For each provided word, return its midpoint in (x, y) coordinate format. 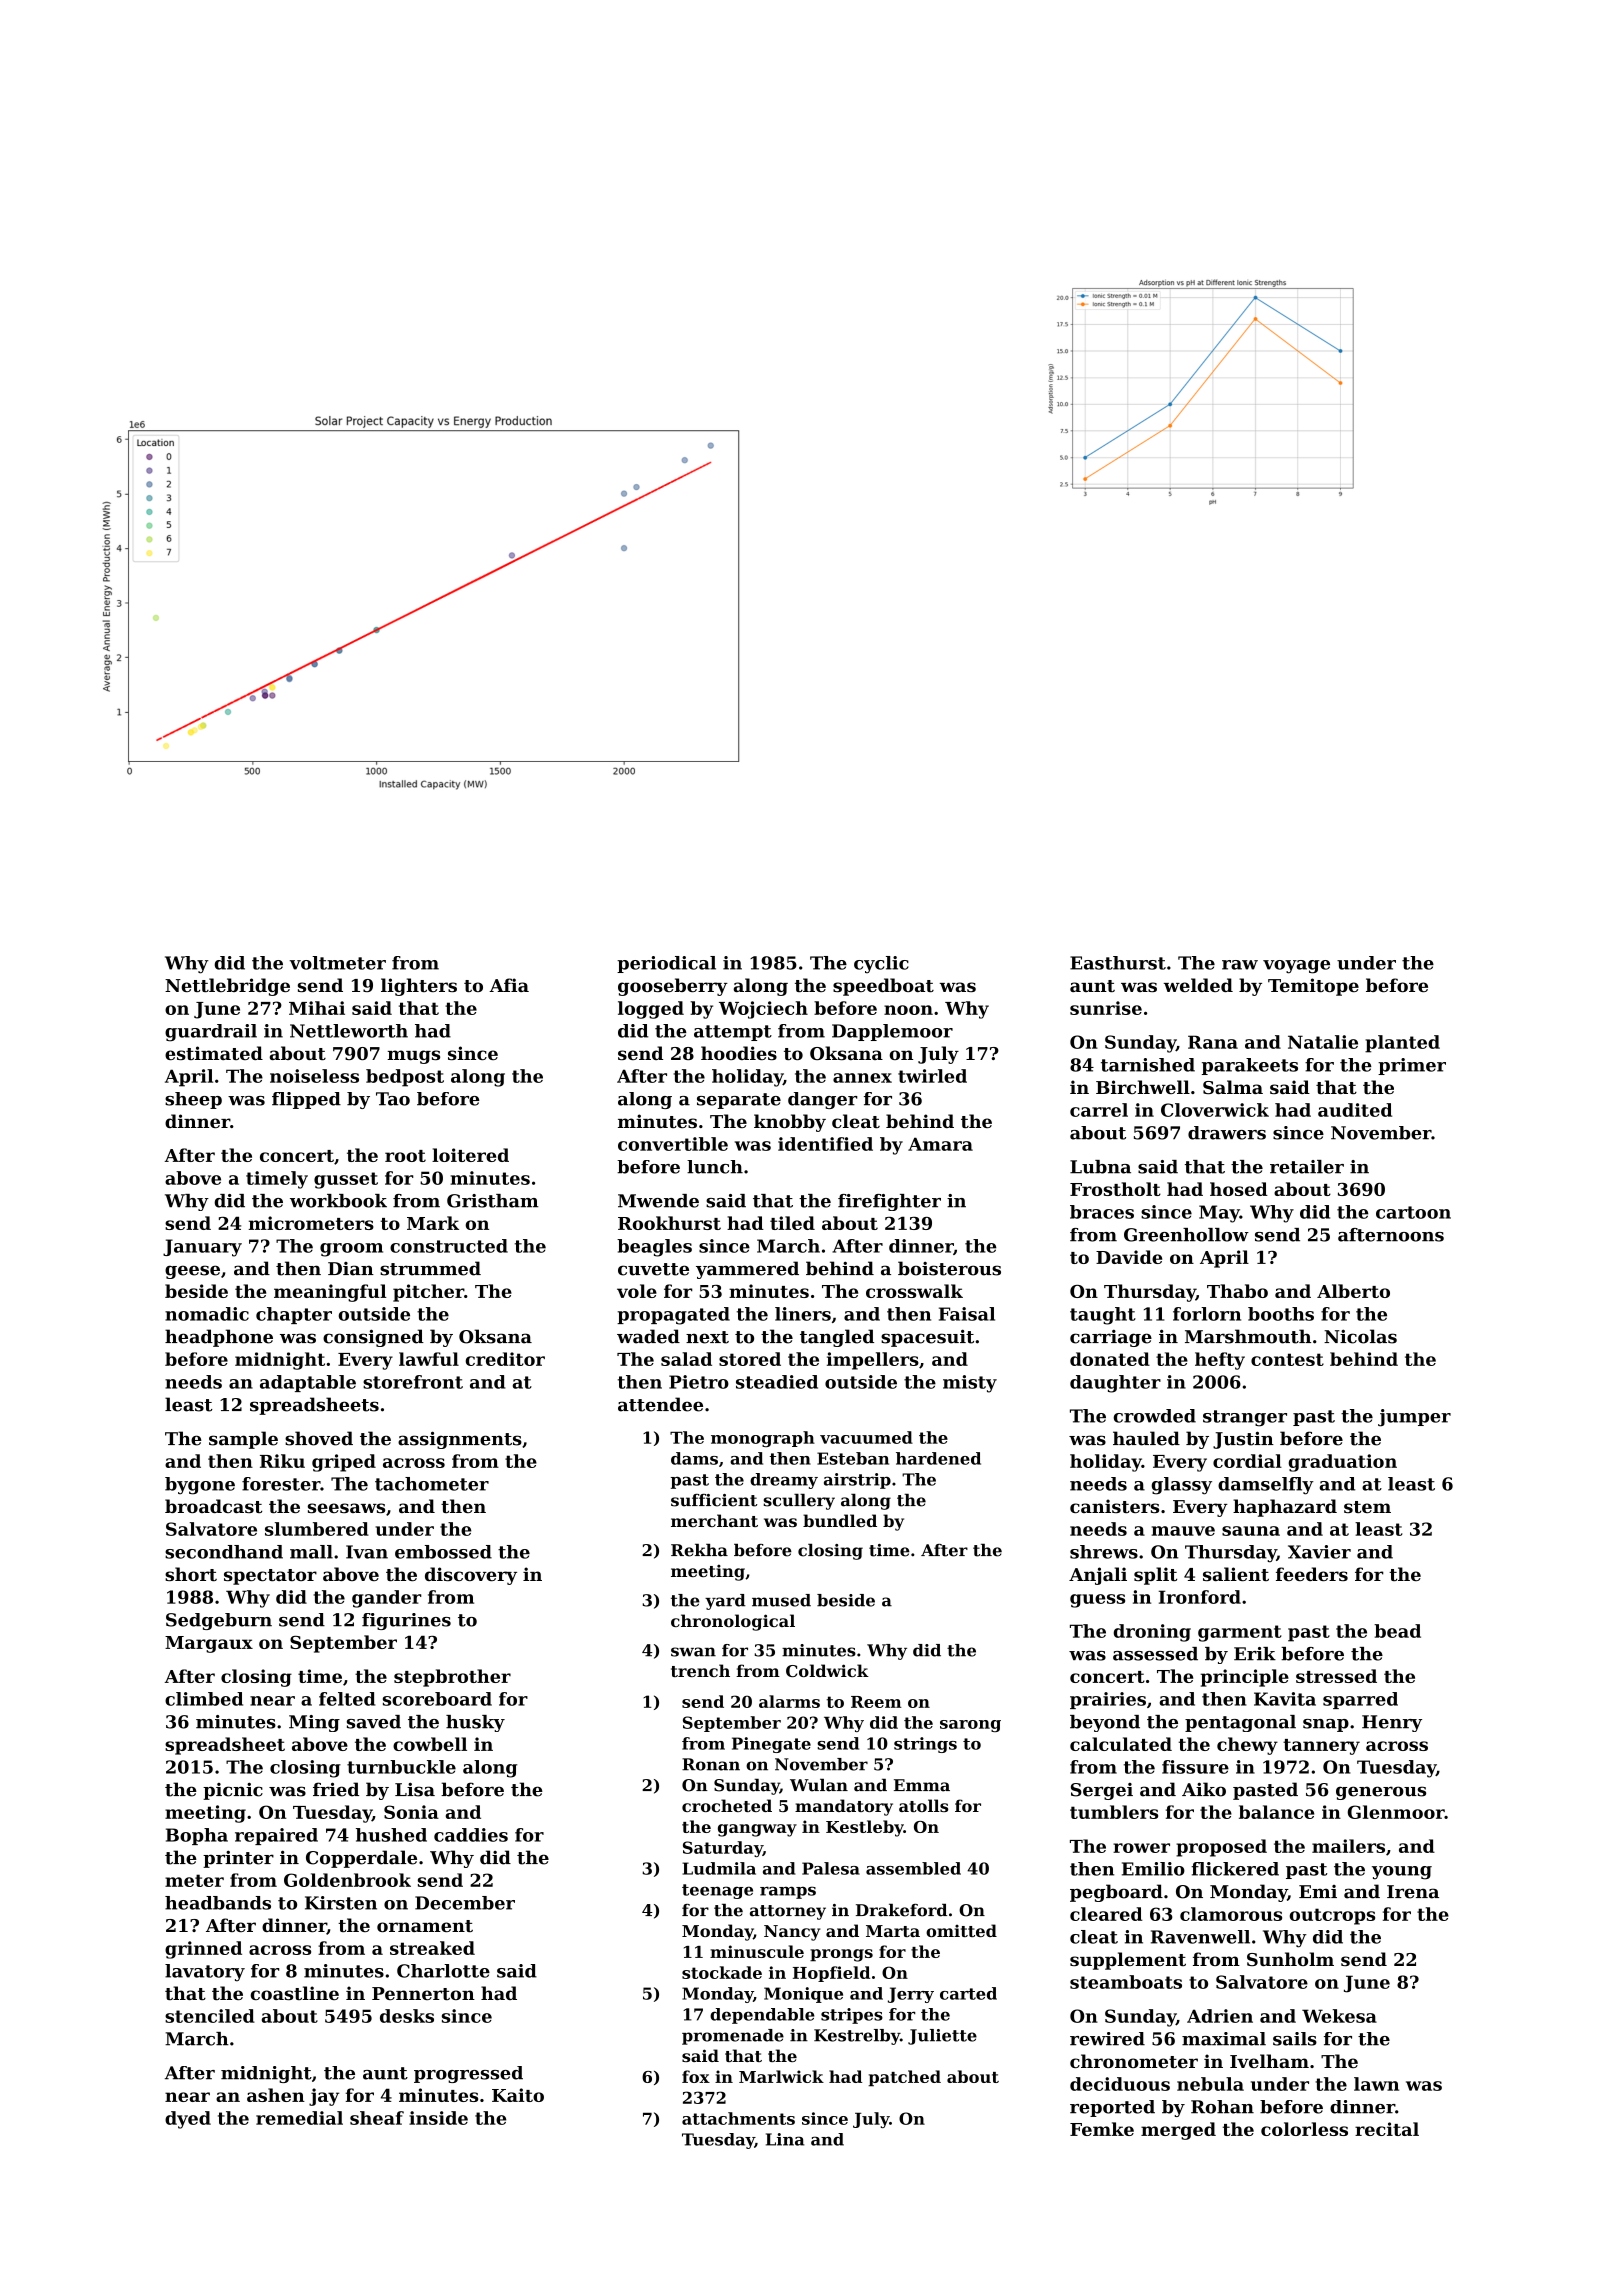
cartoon (1413, 1212)
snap (1326, 1725)
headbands (218, 1903)
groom (351, 1250)
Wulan (819, 1785)
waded (648, 1336)
